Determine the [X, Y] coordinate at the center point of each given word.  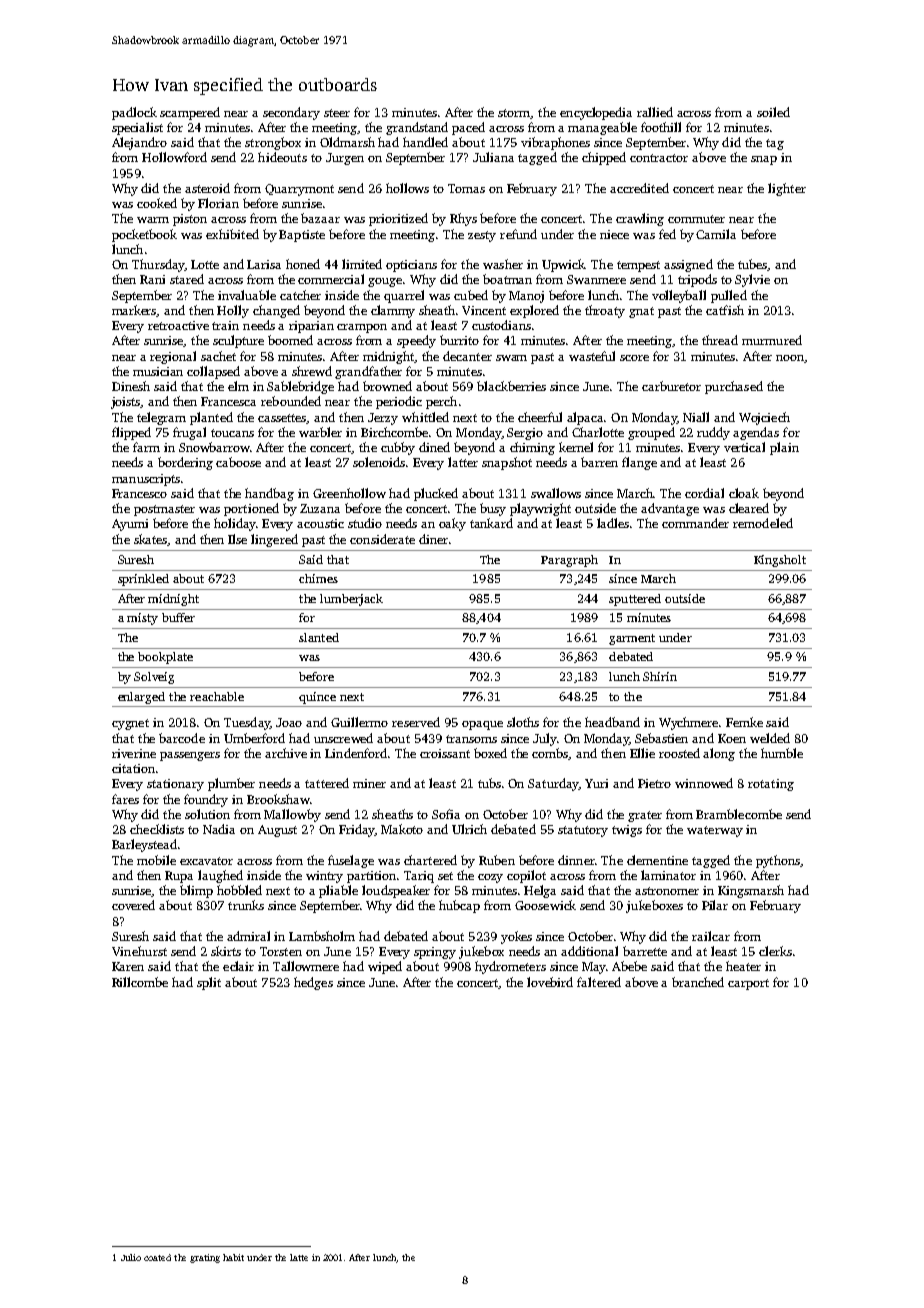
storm [514, 114]
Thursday [158, 265]
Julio [131, 1257]
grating [205, 1258]
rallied [655, 112]
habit [233, 1257]
